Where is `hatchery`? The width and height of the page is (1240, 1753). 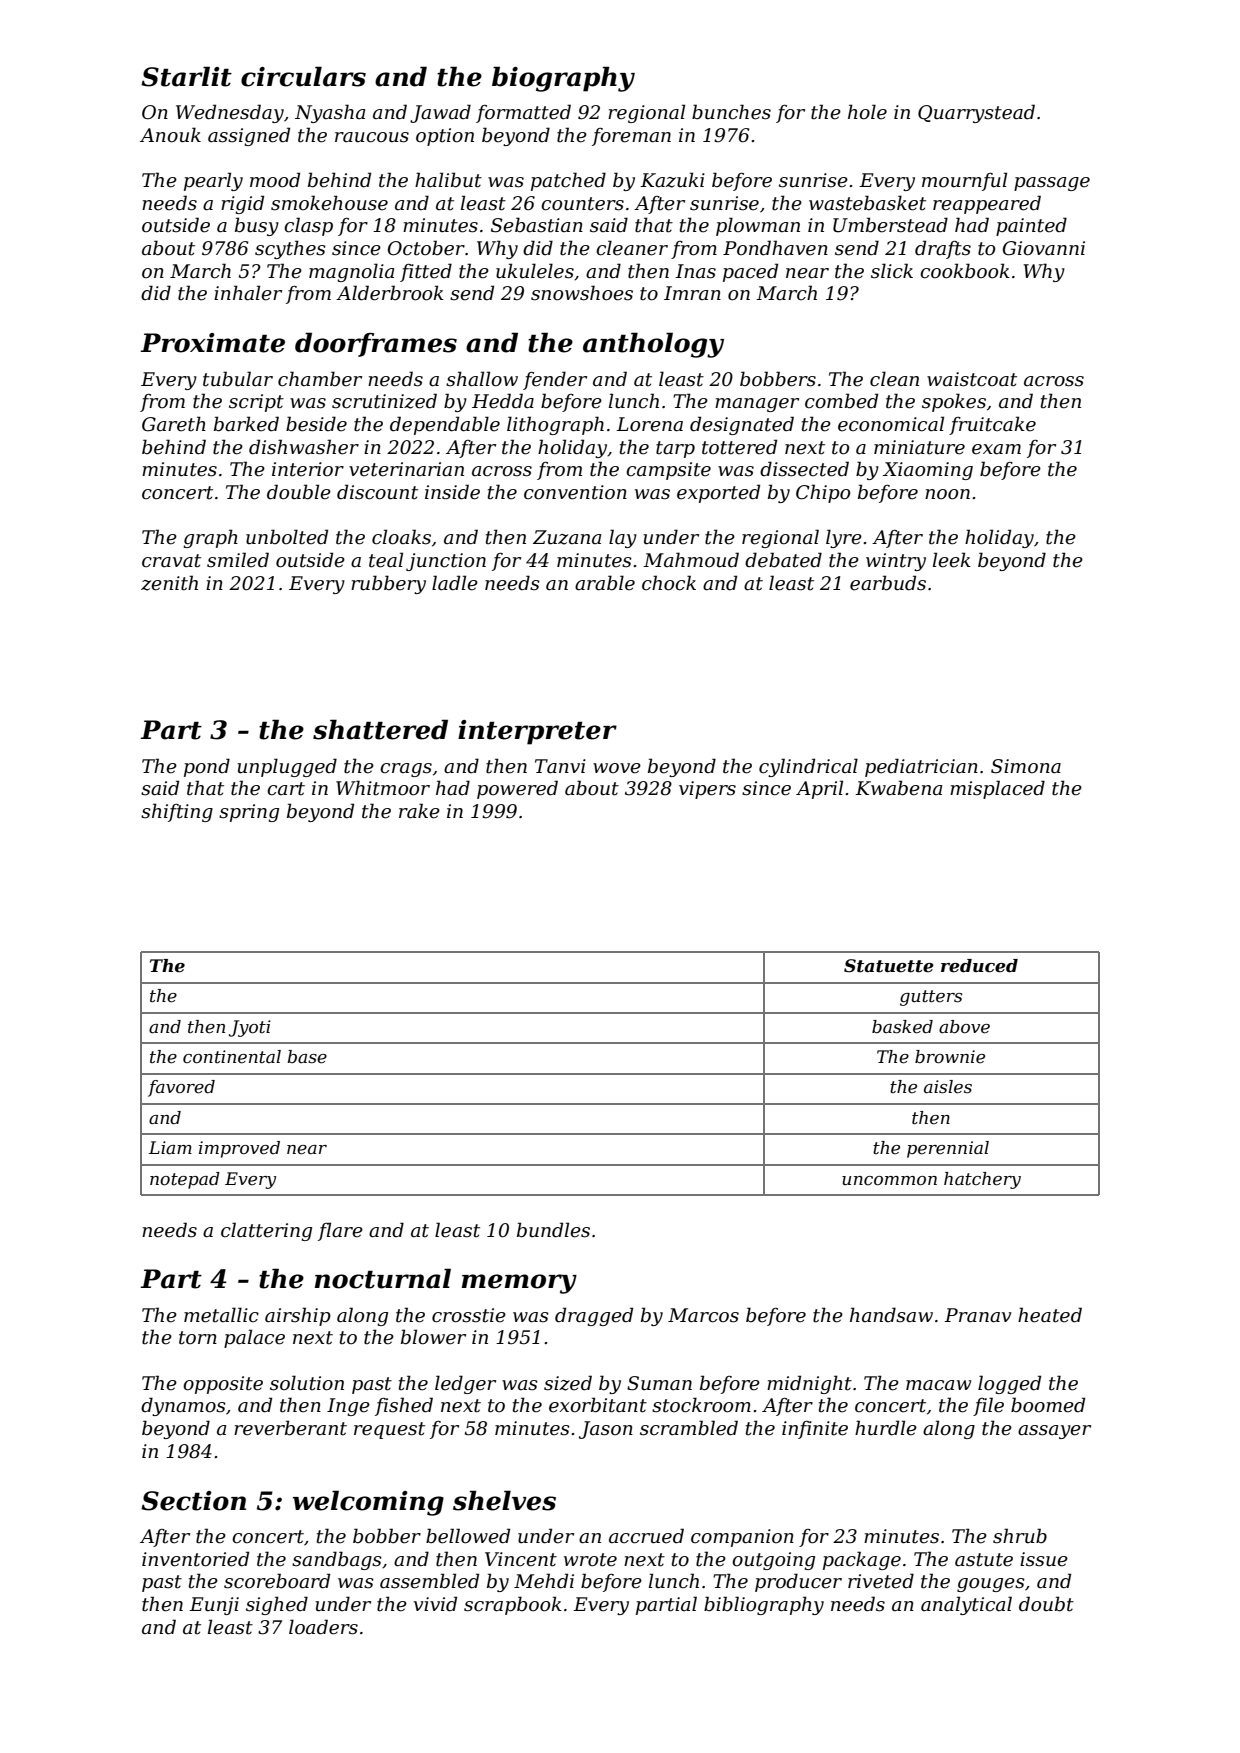
hatchery is located at coordinates (982, 1180).
